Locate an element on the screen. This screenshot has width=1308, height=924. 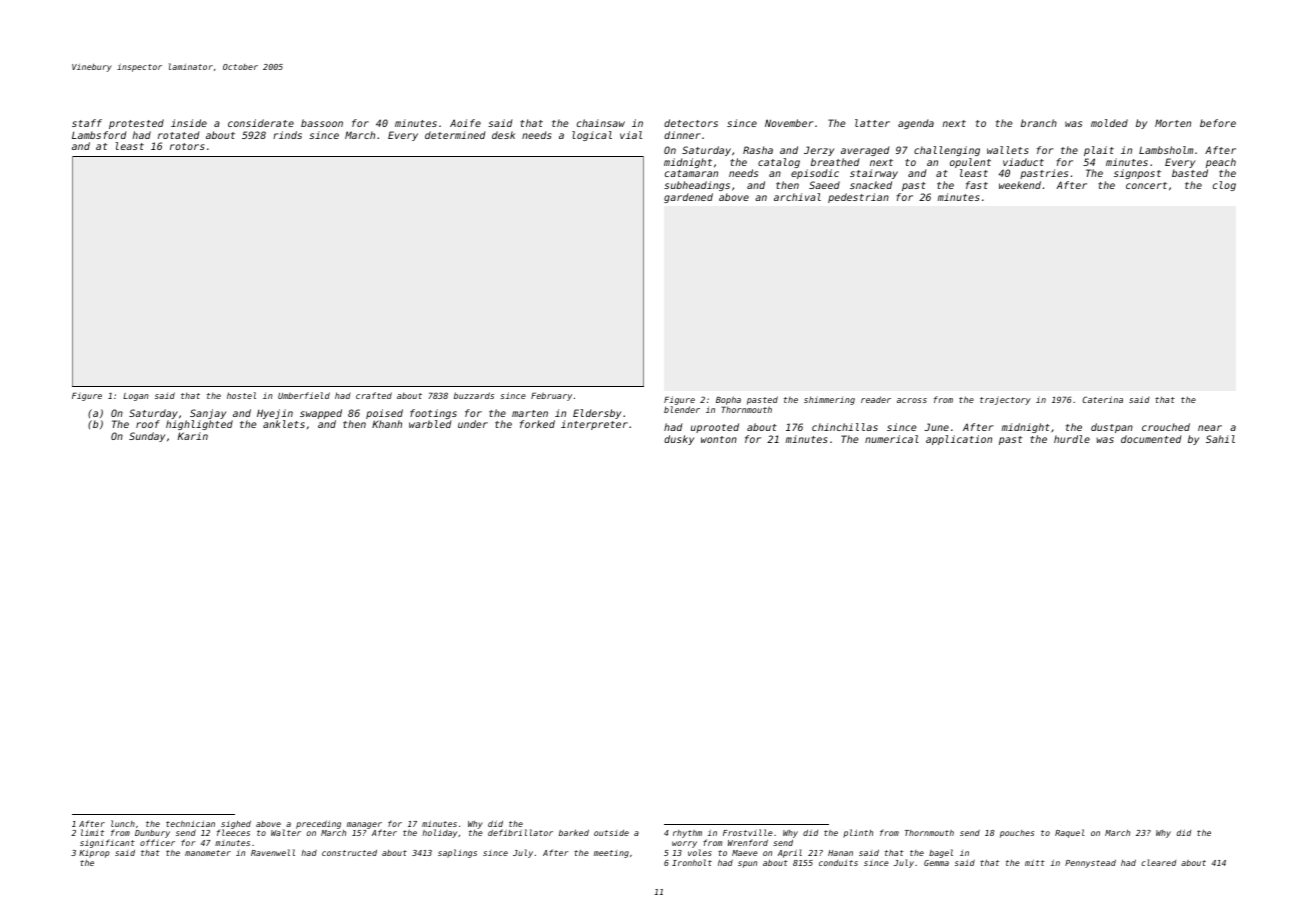
Sunday is located at coordinates (147, 437).
